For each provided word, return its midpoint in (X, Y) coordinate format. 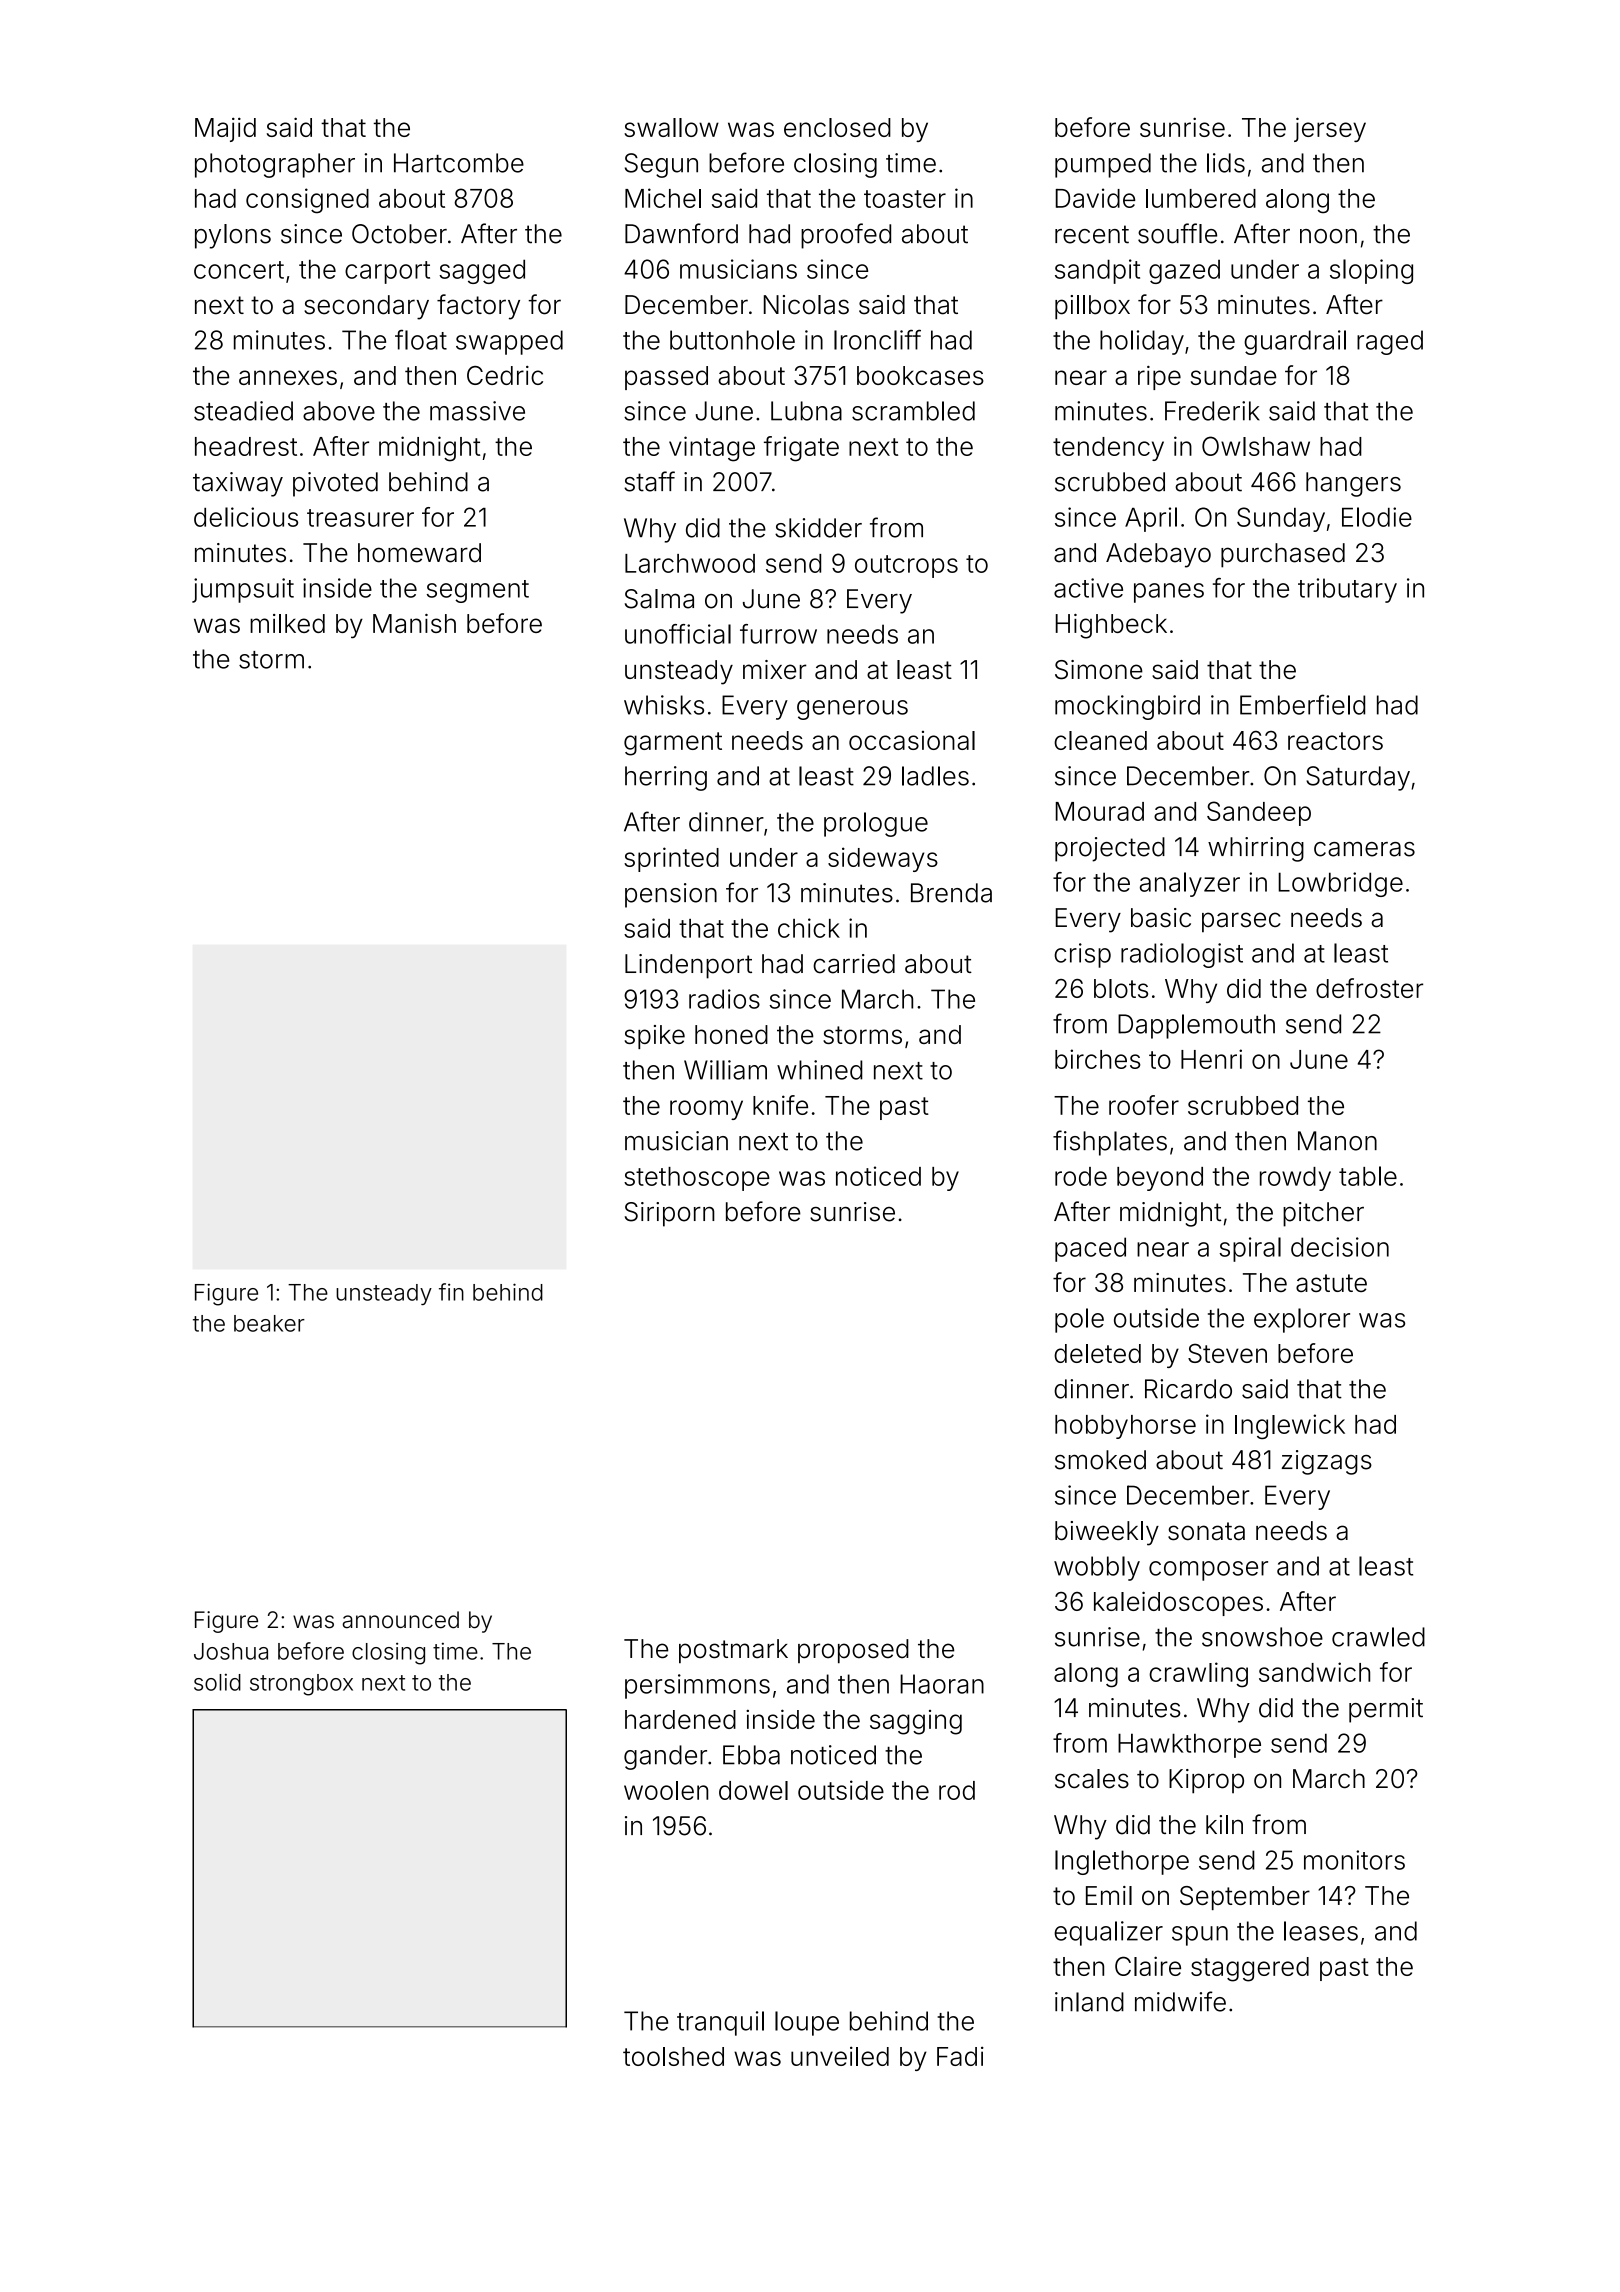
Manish (414, 623)
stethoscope (697, 1179)
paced (1090, 1249)
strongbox (301, 1685)
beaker (269, 1323)
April (1151, 519)
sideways (883, 859)
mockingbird (1127, 707)
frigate (801, 449)
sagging (916, 1722)
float (421, 339)
